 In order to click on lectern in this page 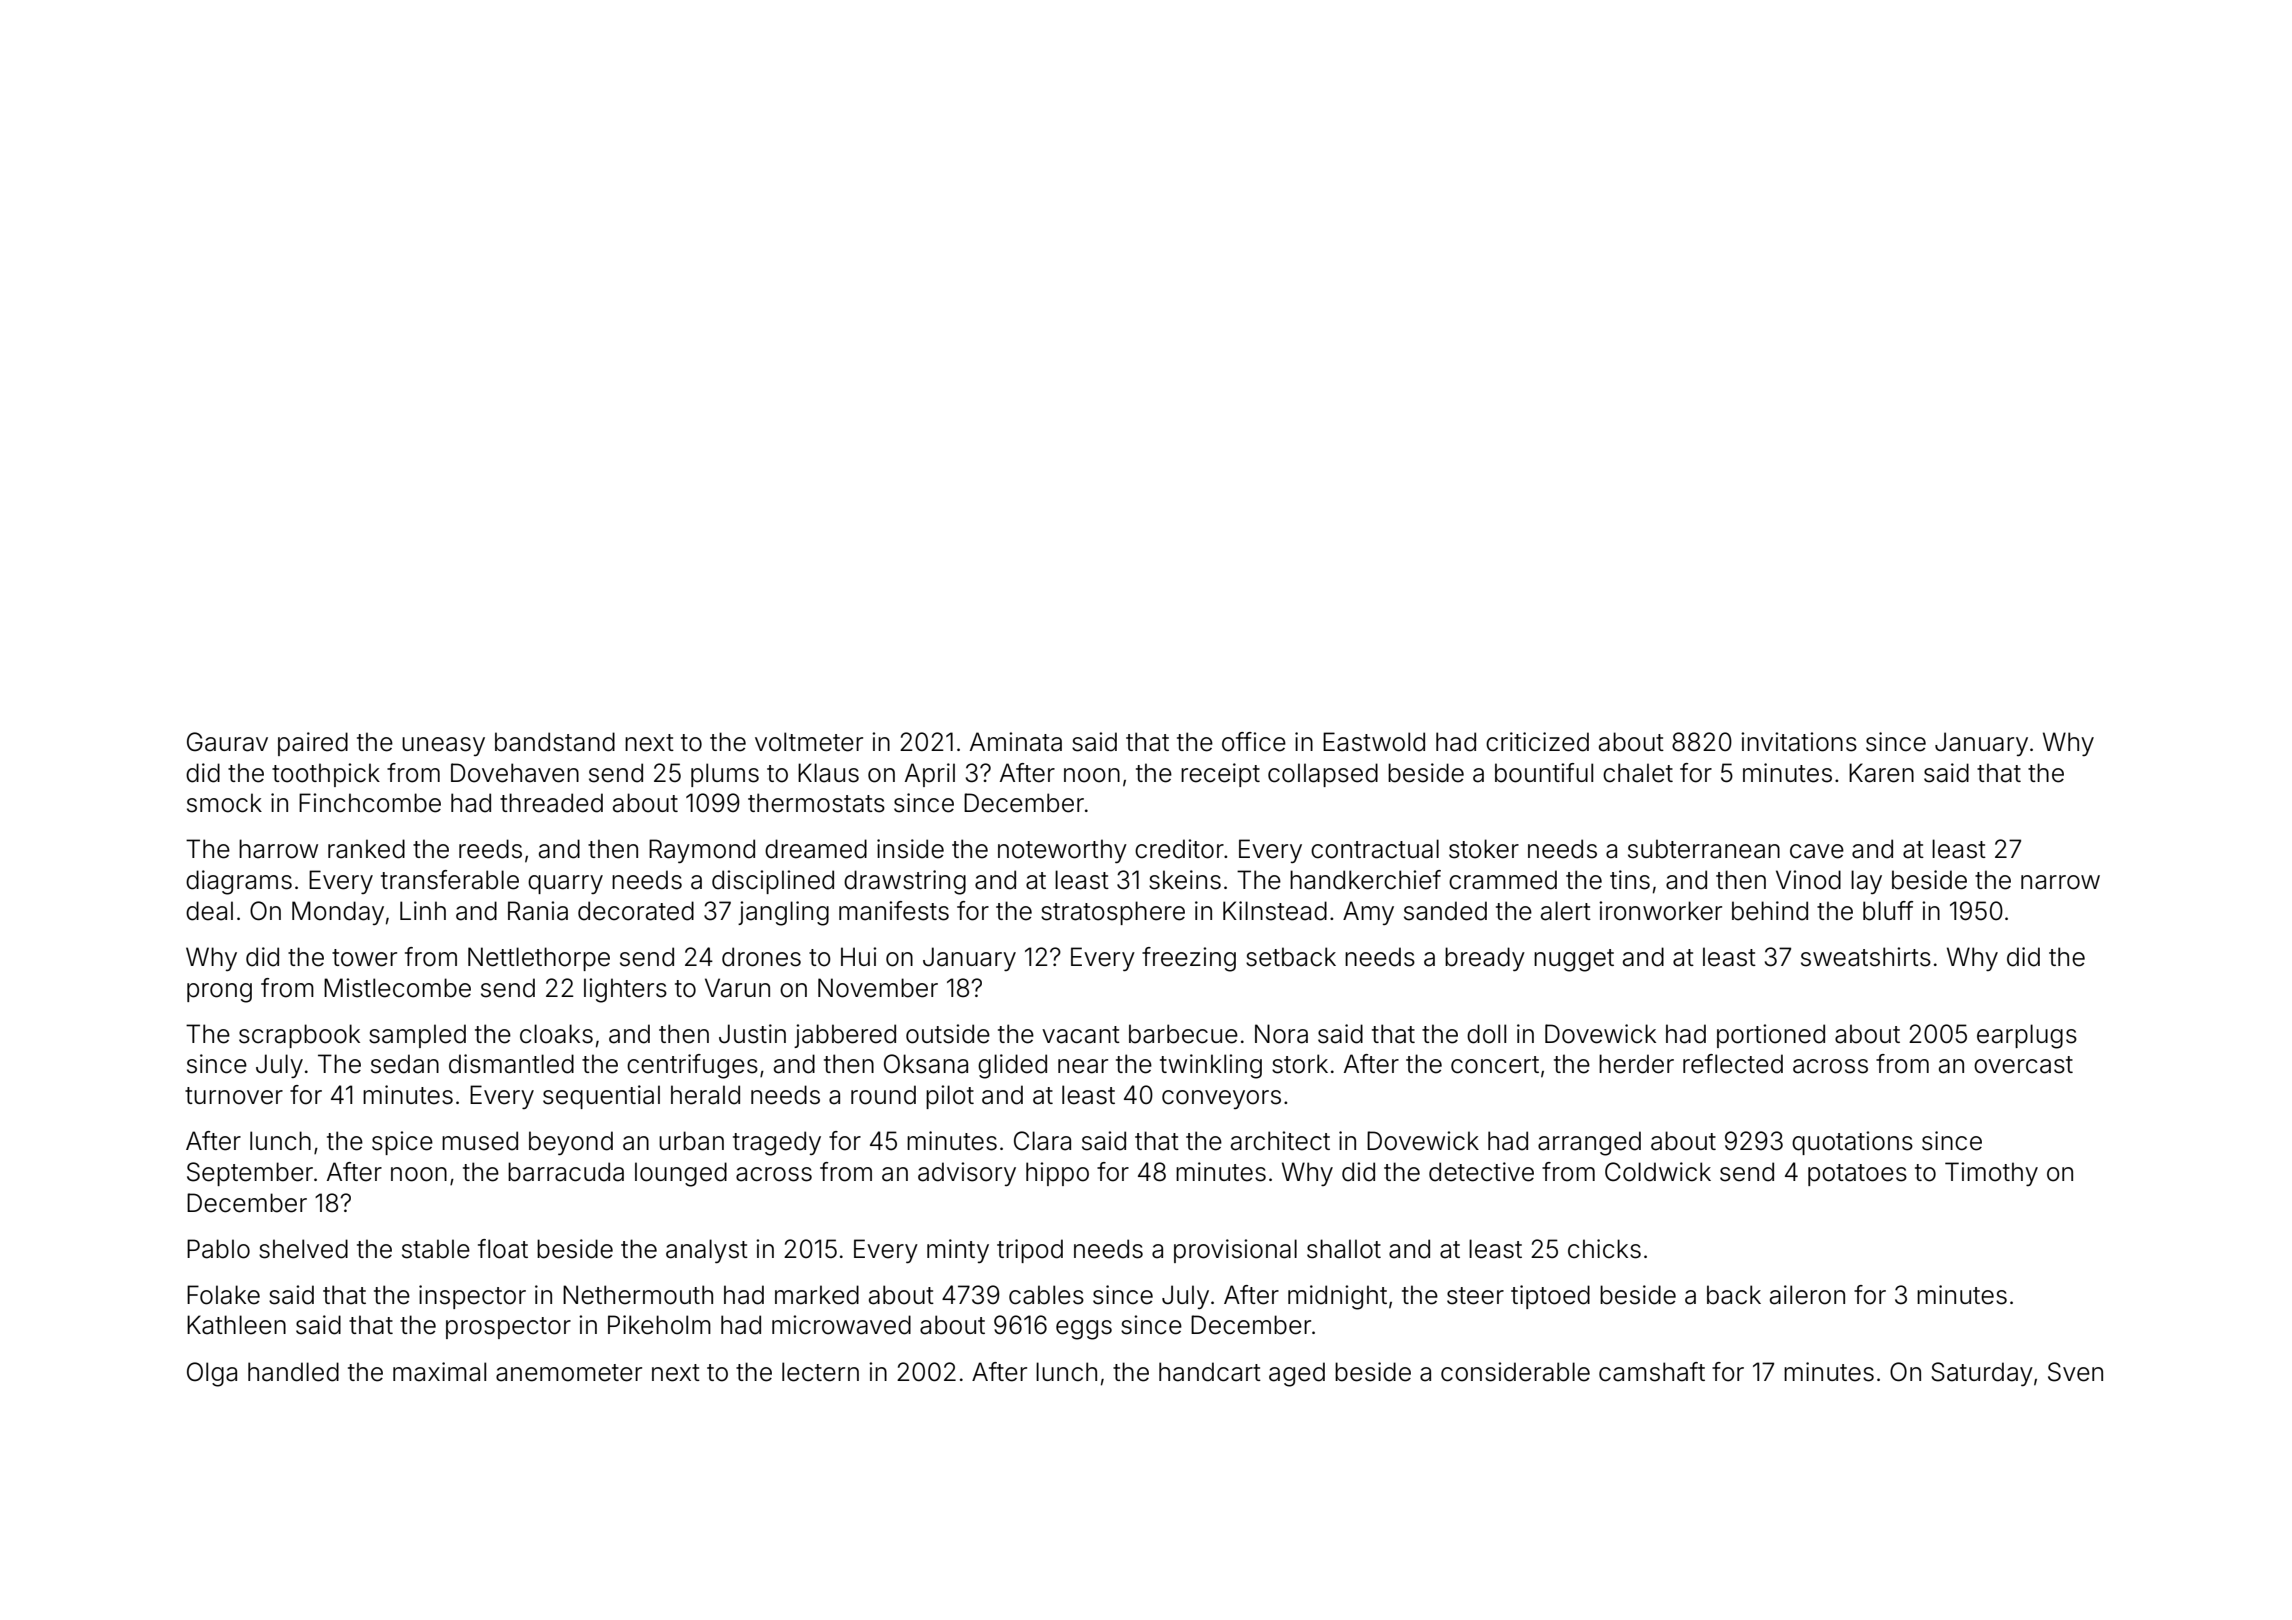, I will do `click(820, 1372)`.
